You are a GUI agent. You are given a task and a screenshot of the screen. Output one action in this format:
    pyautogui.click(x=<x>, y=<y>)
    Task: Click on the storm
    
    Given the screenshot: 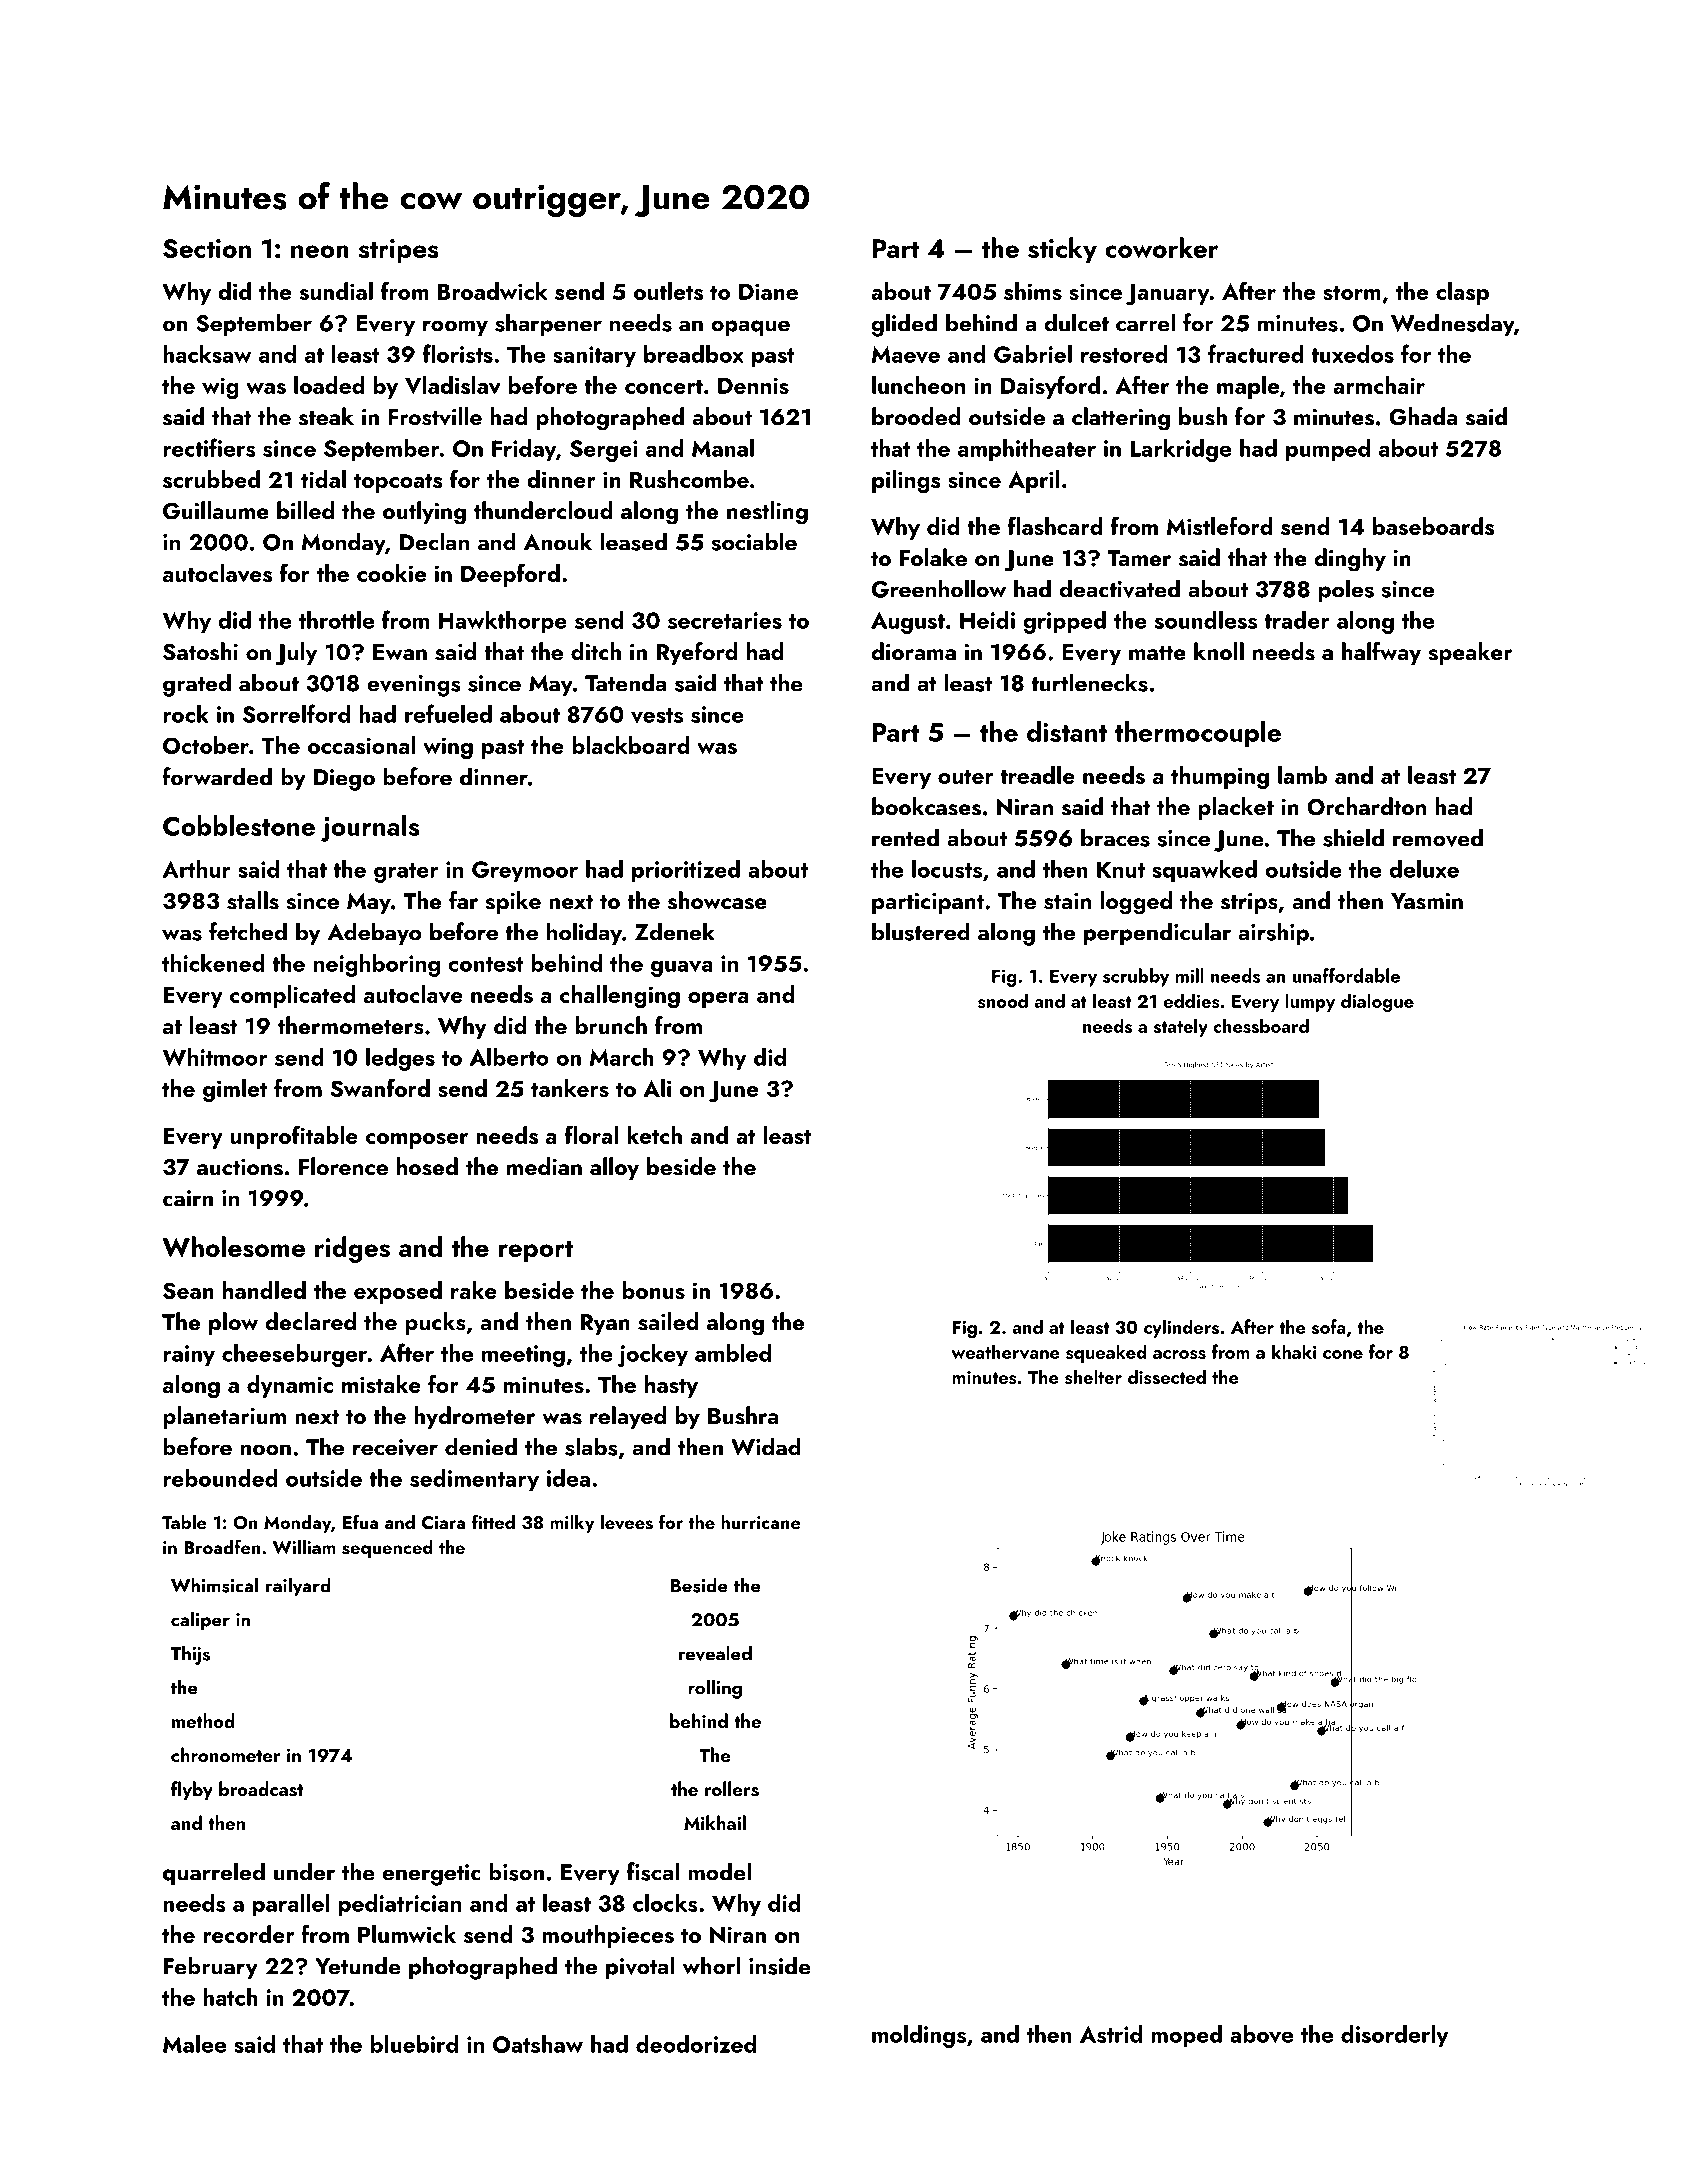 What is the action you would take?
    pyautogui.click(x=1352, y=292)
